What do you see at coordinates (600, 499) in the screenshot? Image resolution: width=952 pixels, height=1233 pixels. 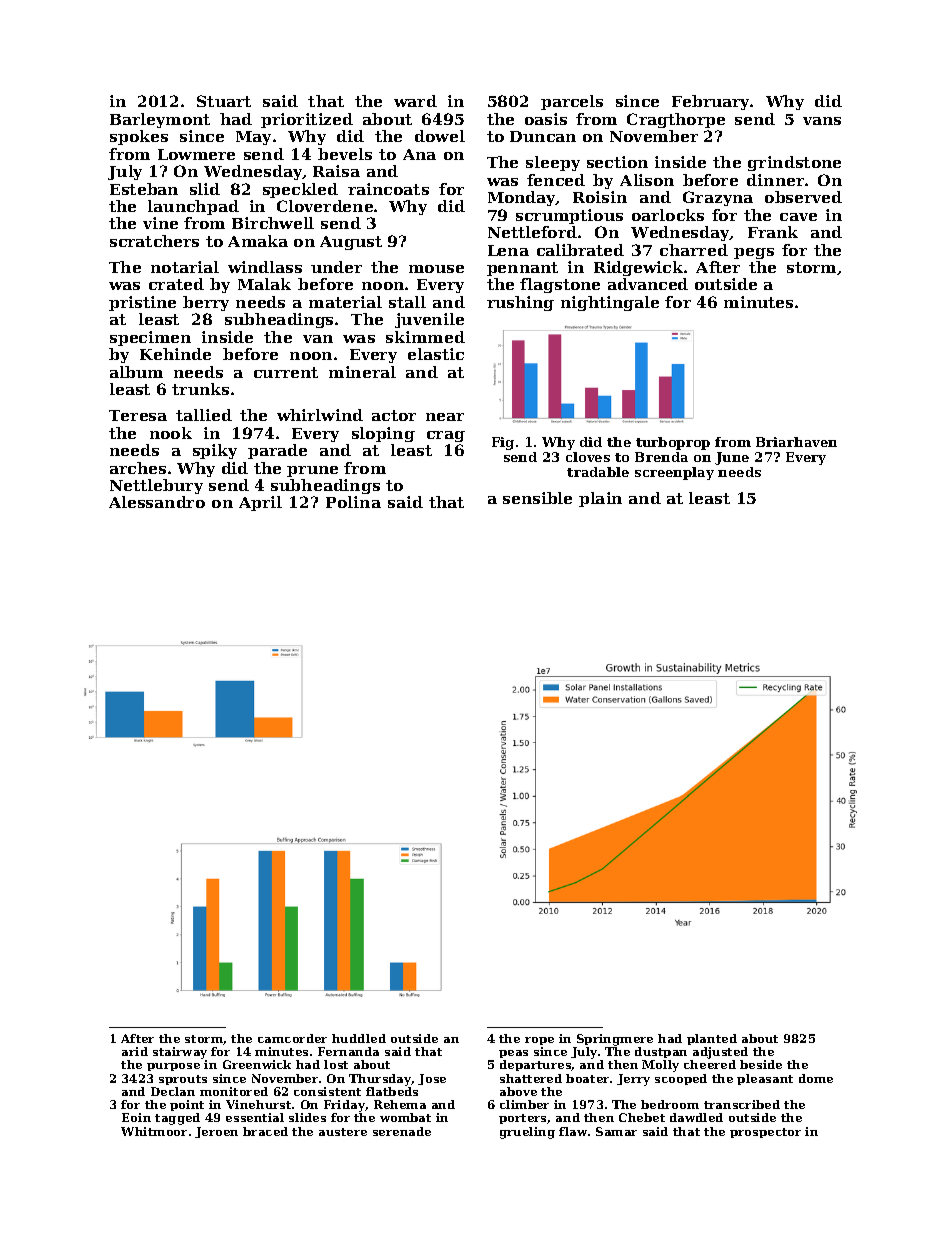 I see `plain` at bounding box center [600, 499].
